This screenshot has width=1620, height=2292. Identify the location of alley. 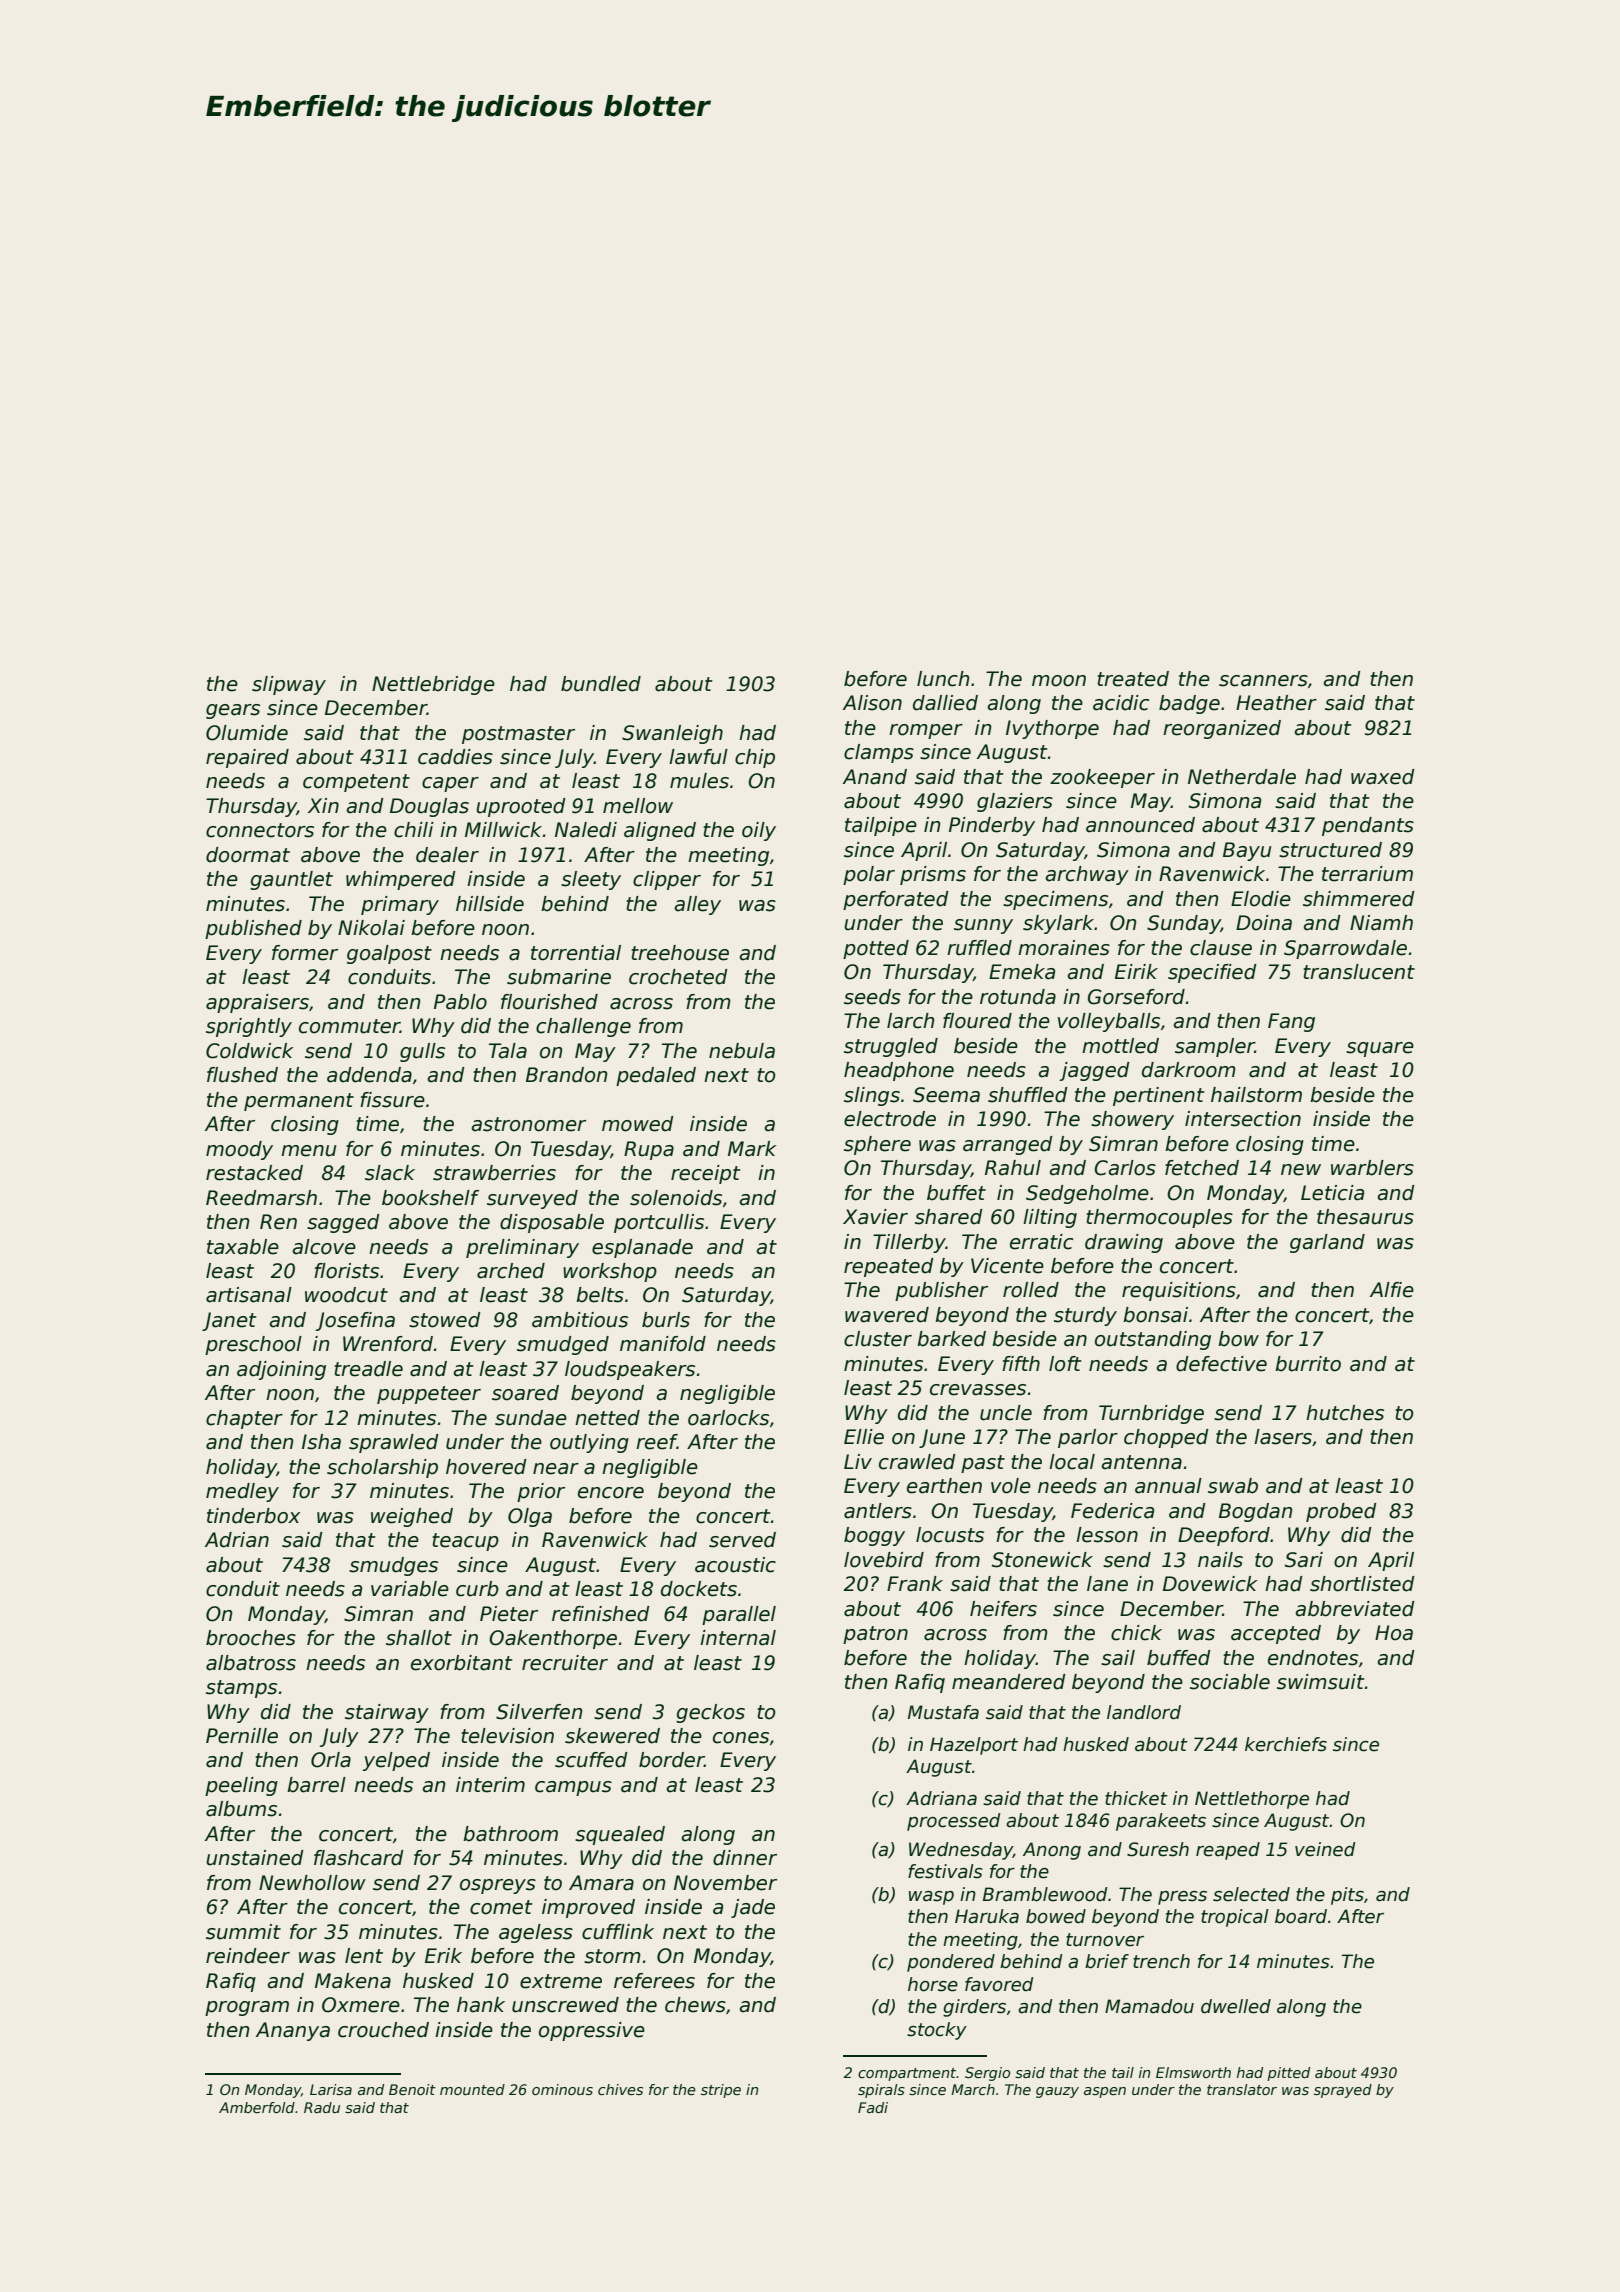
(697, 905).
